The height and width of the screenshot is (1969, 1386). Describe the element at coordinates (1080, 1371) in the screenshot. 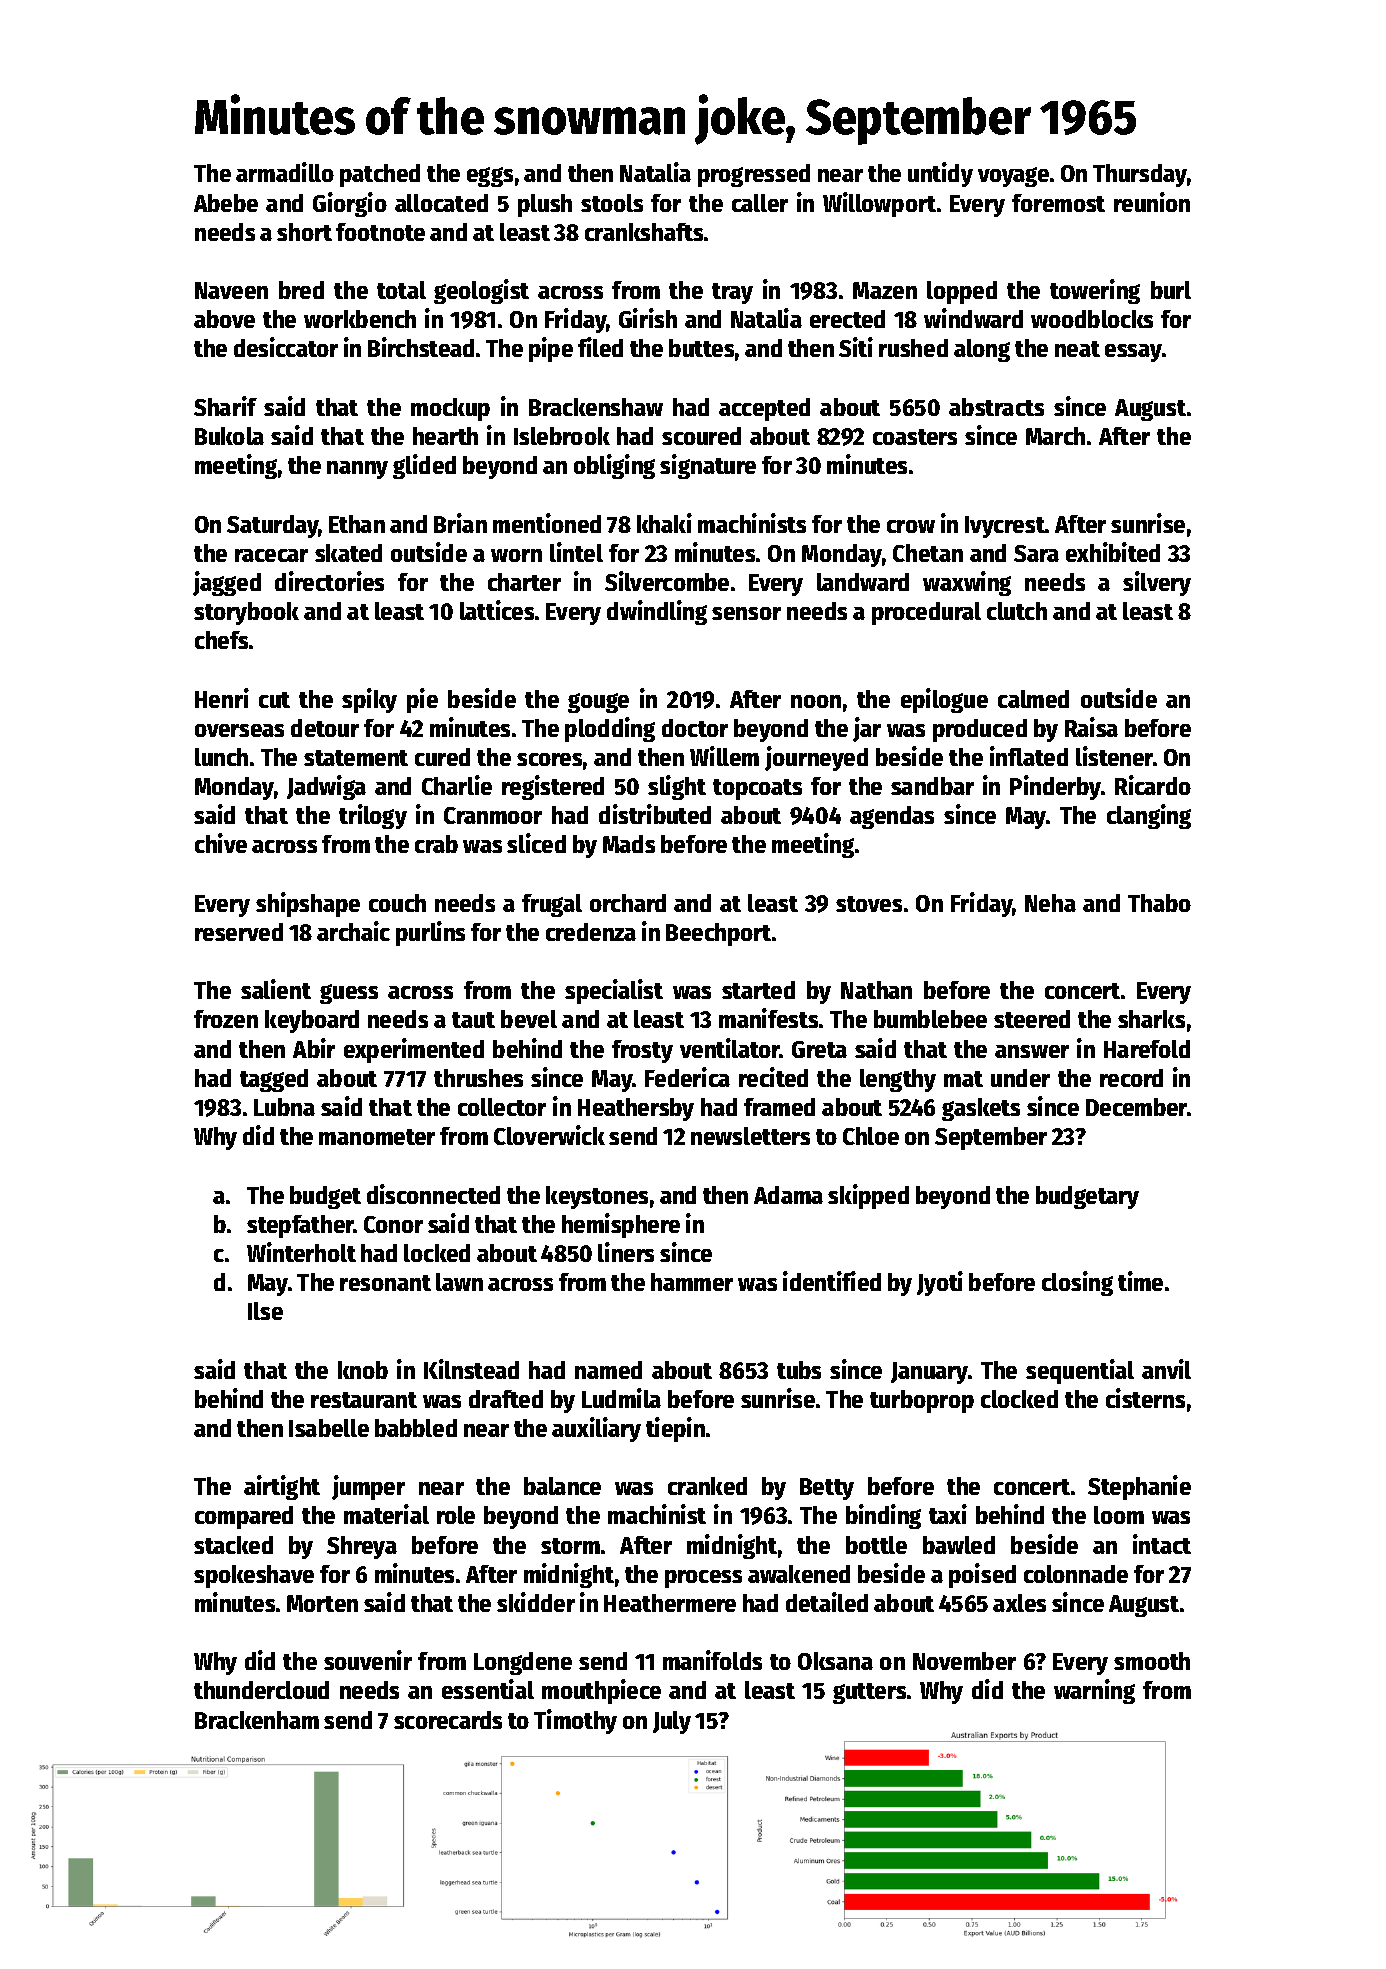

I see `sequential` at that location.
